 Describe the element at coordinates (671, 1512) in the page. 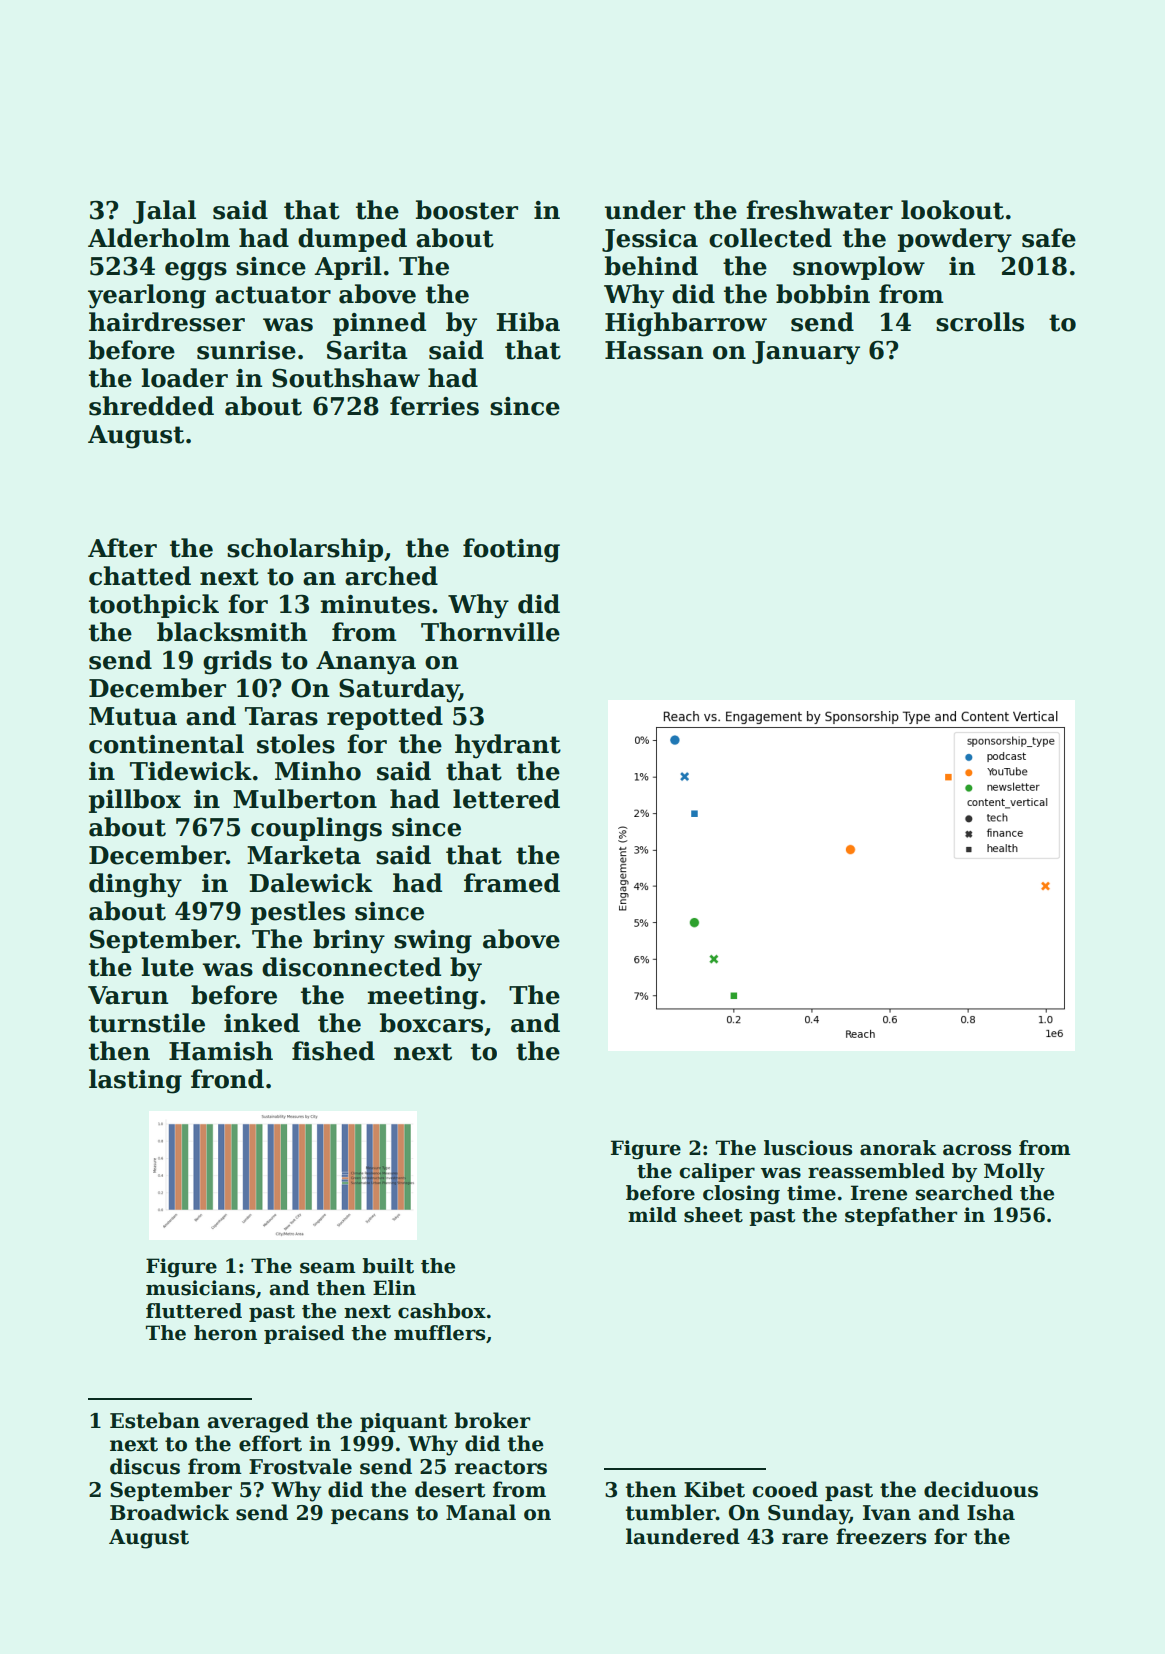

I see `tumbler` at that location.
